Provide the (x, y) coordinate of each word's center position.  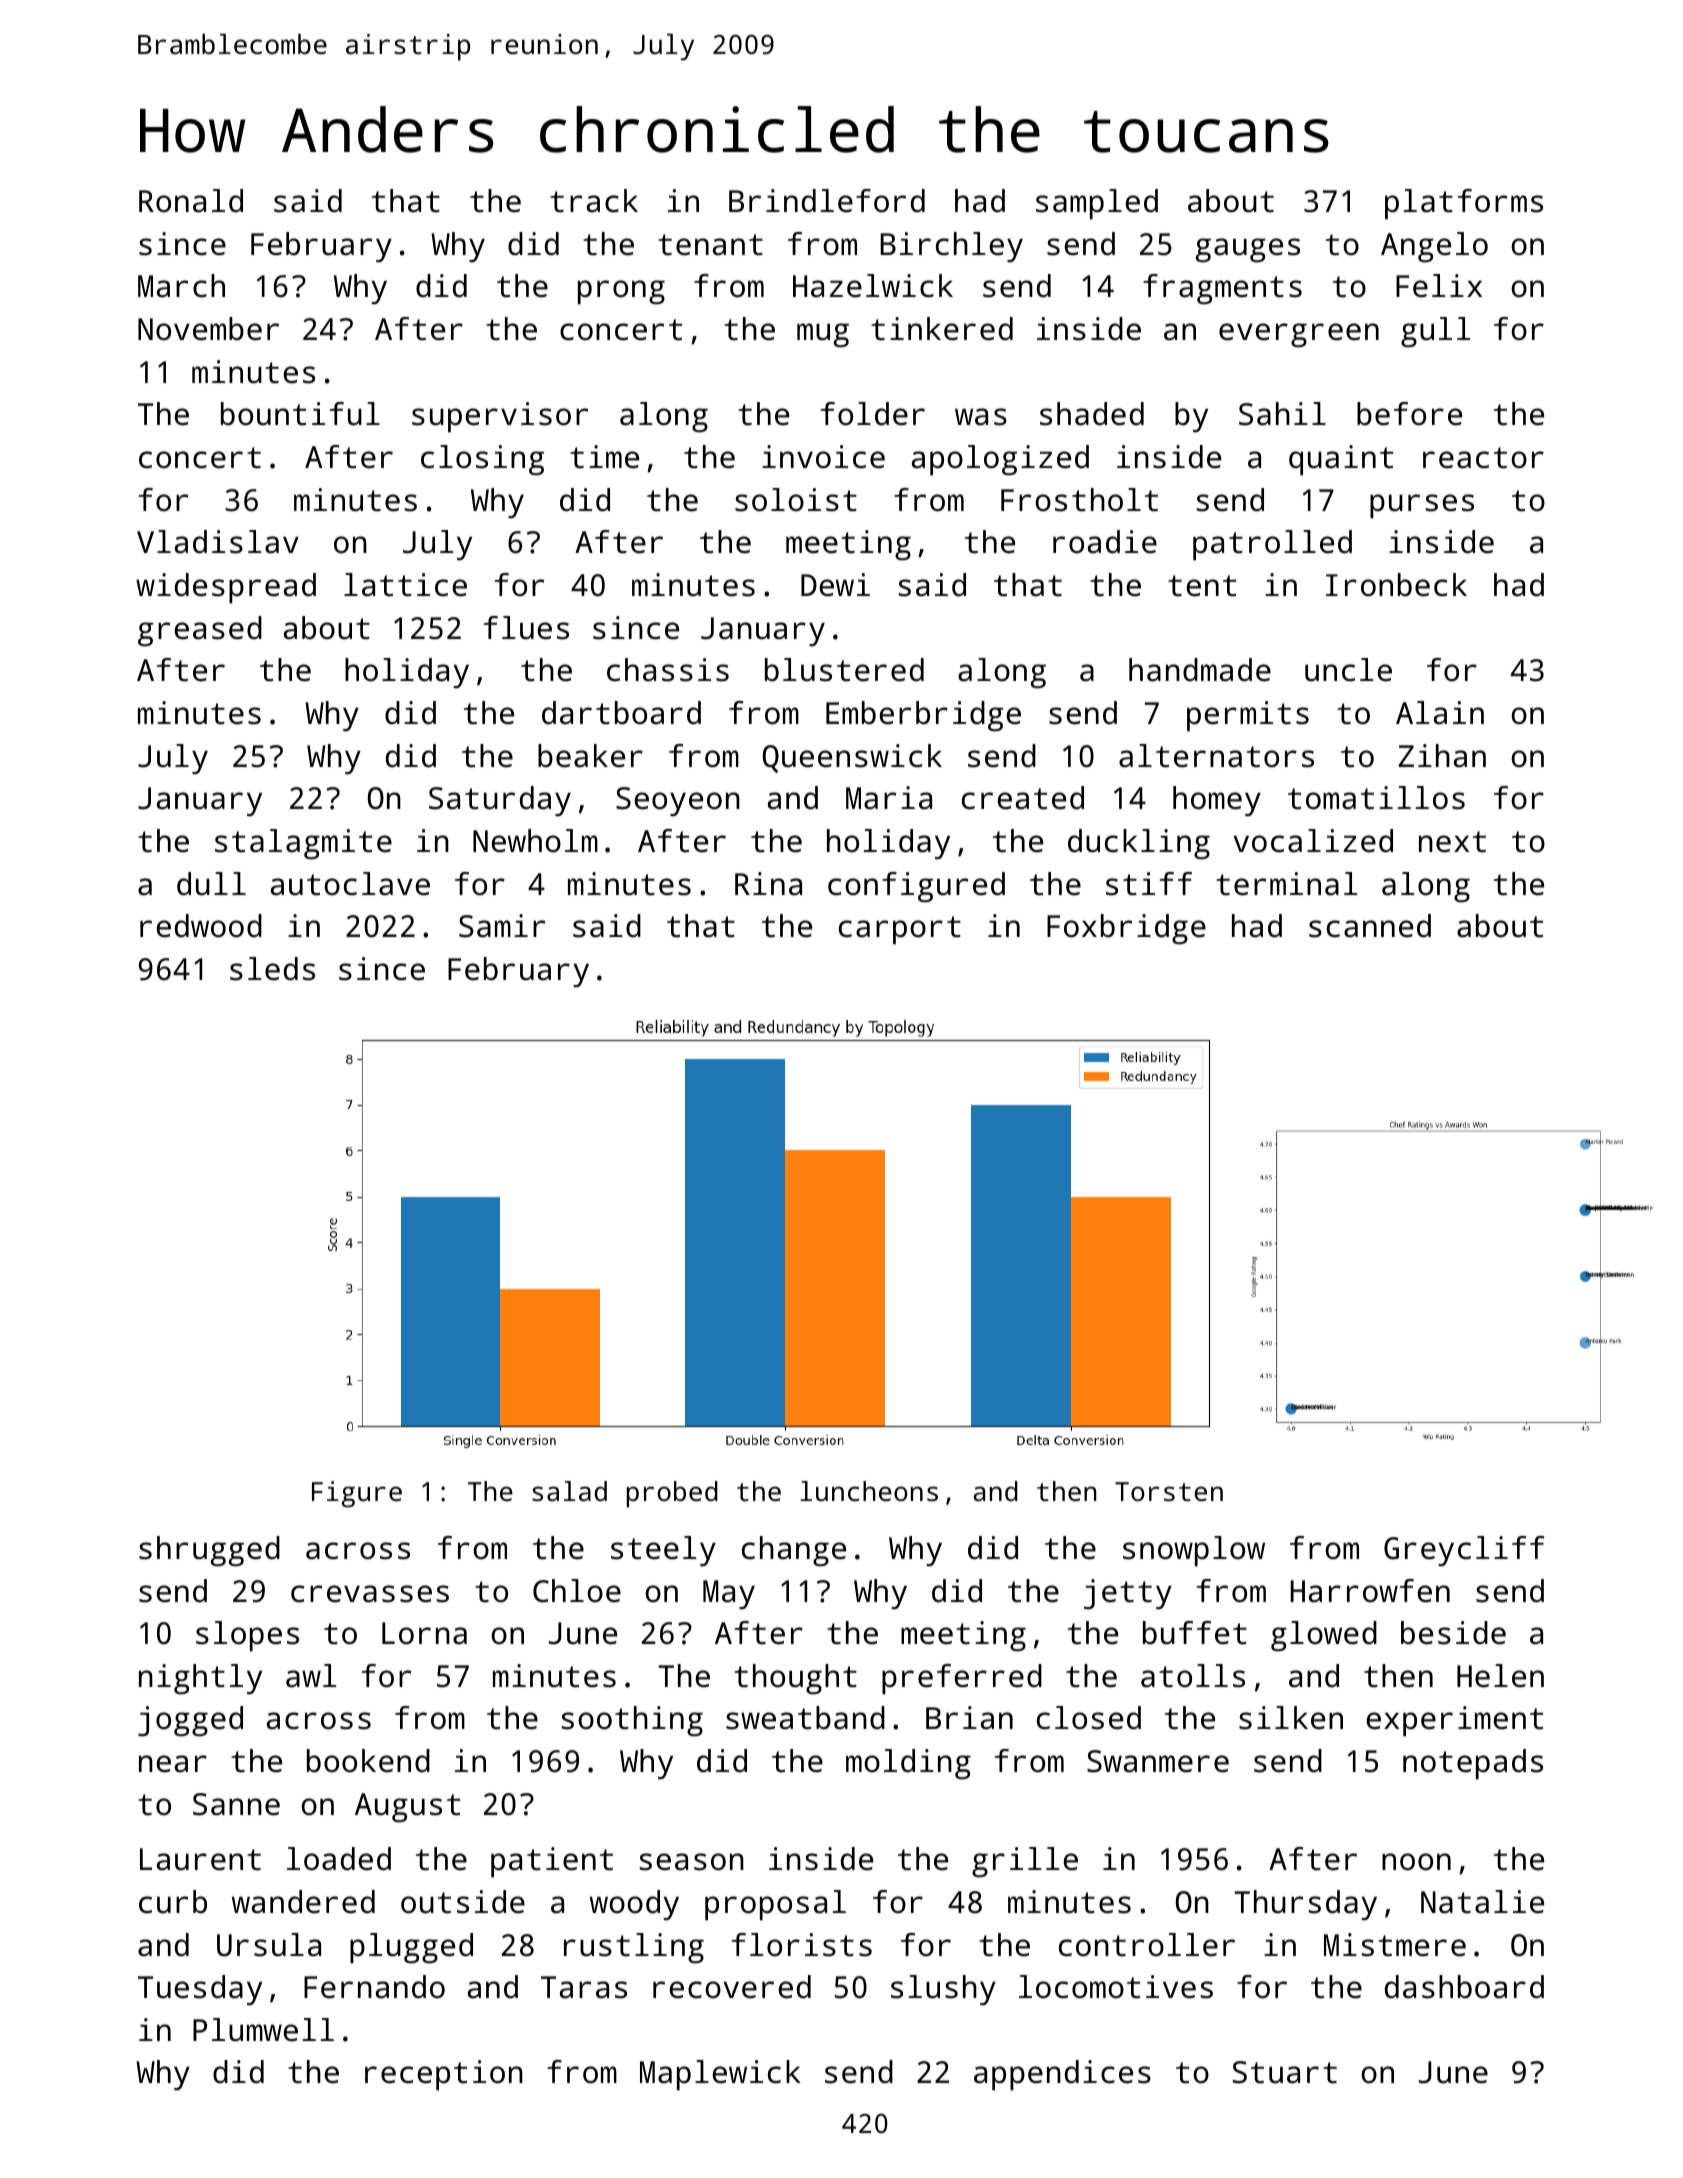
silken (1291, 1718)
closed (1089, 1718)
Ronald (191, 201)
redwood (201, 926)
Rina (768, 884)
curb (173, 1902)
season (691, 1862)
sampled (1097, 204)
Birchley (951, 247)
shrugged (209, 1551)
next (1452, 842)
